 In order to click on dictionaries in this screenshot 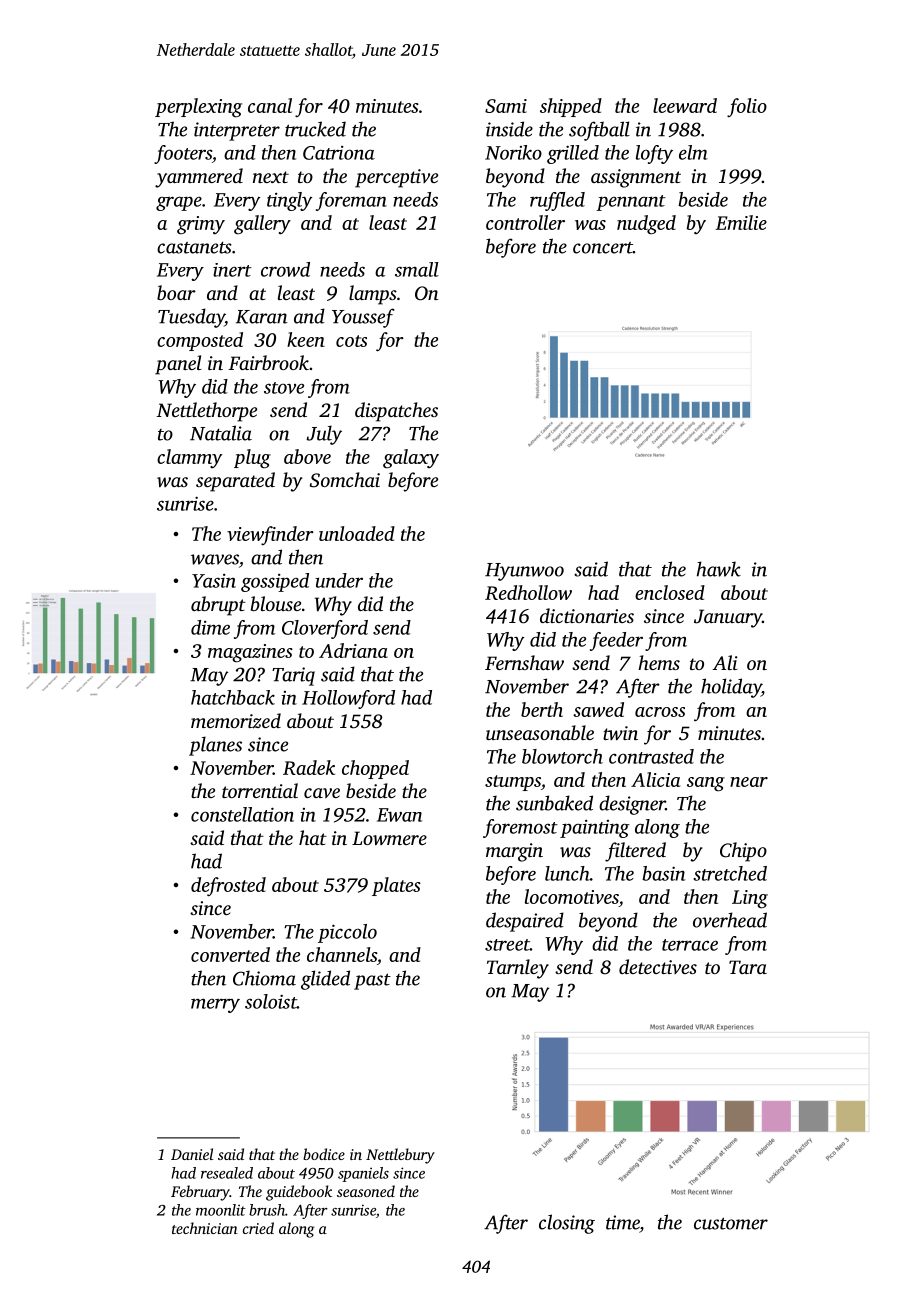, I will do `click(587, 615)`.
